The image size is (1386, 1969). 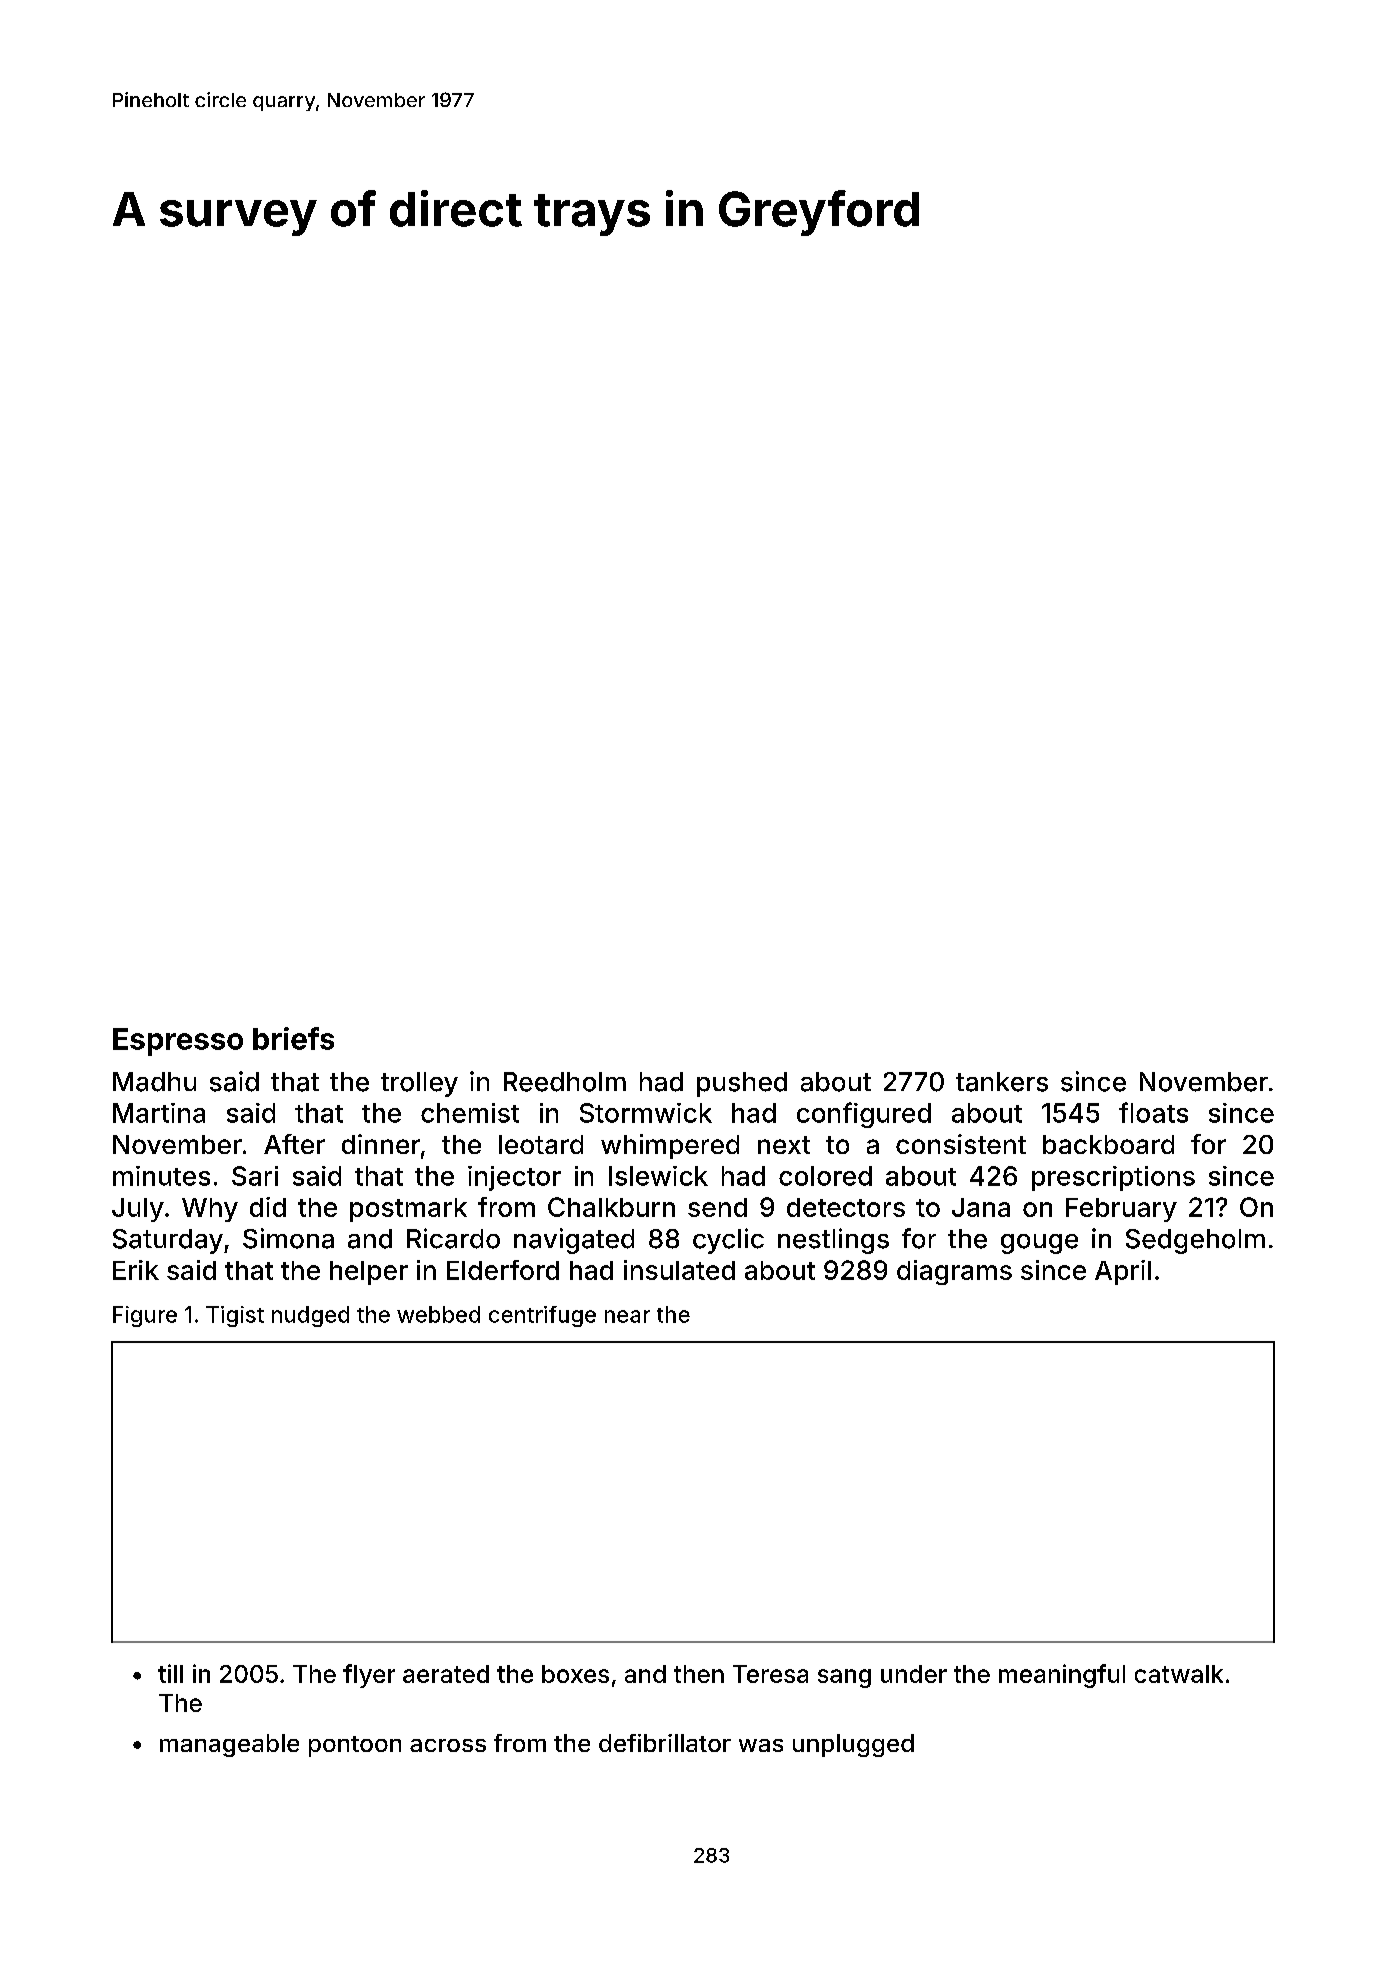 I want to click on Tigist, so click(x=235, y=1316).
